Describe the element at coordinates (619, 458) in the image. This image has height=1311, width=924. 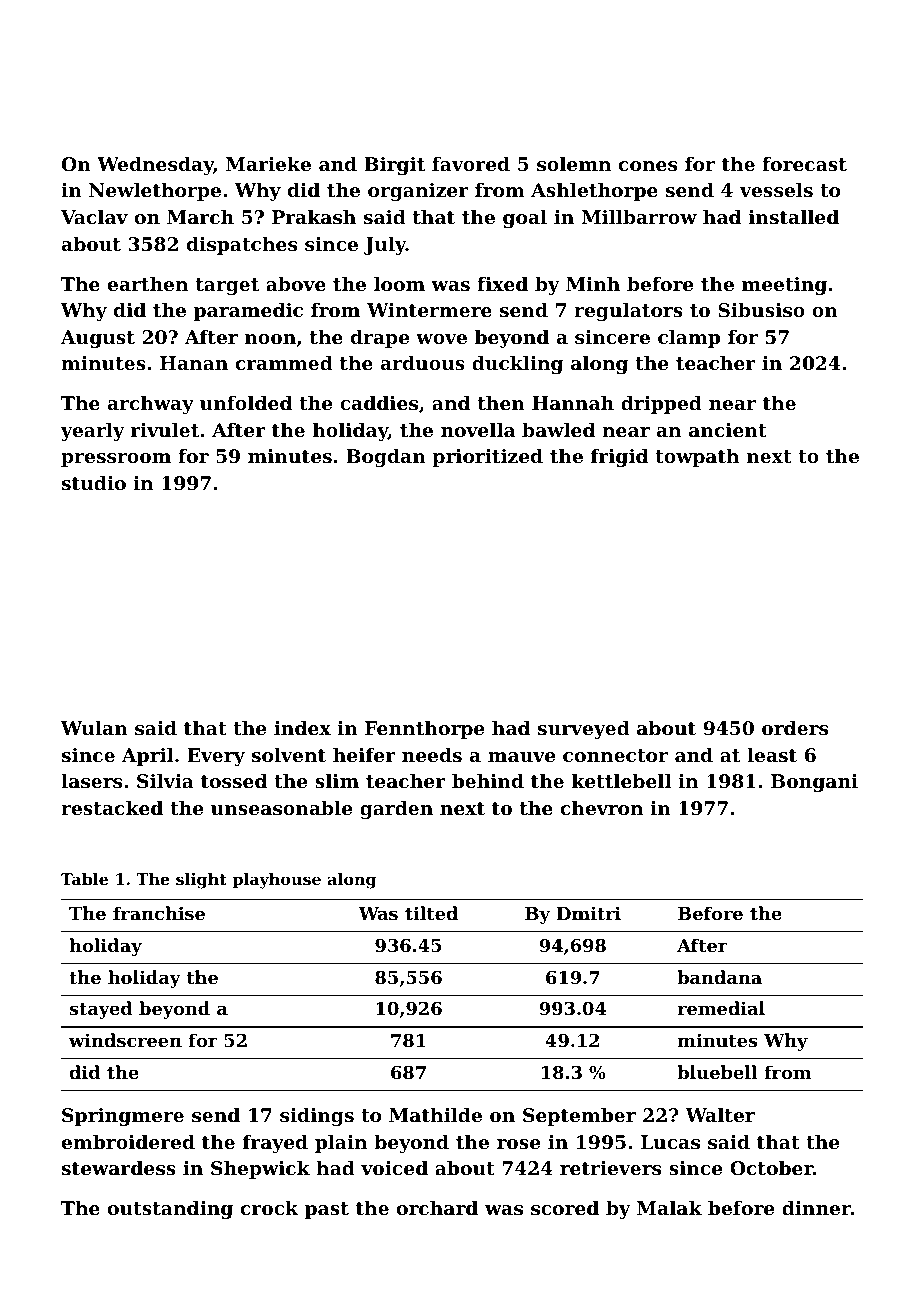
I see `frigid` at that location.
